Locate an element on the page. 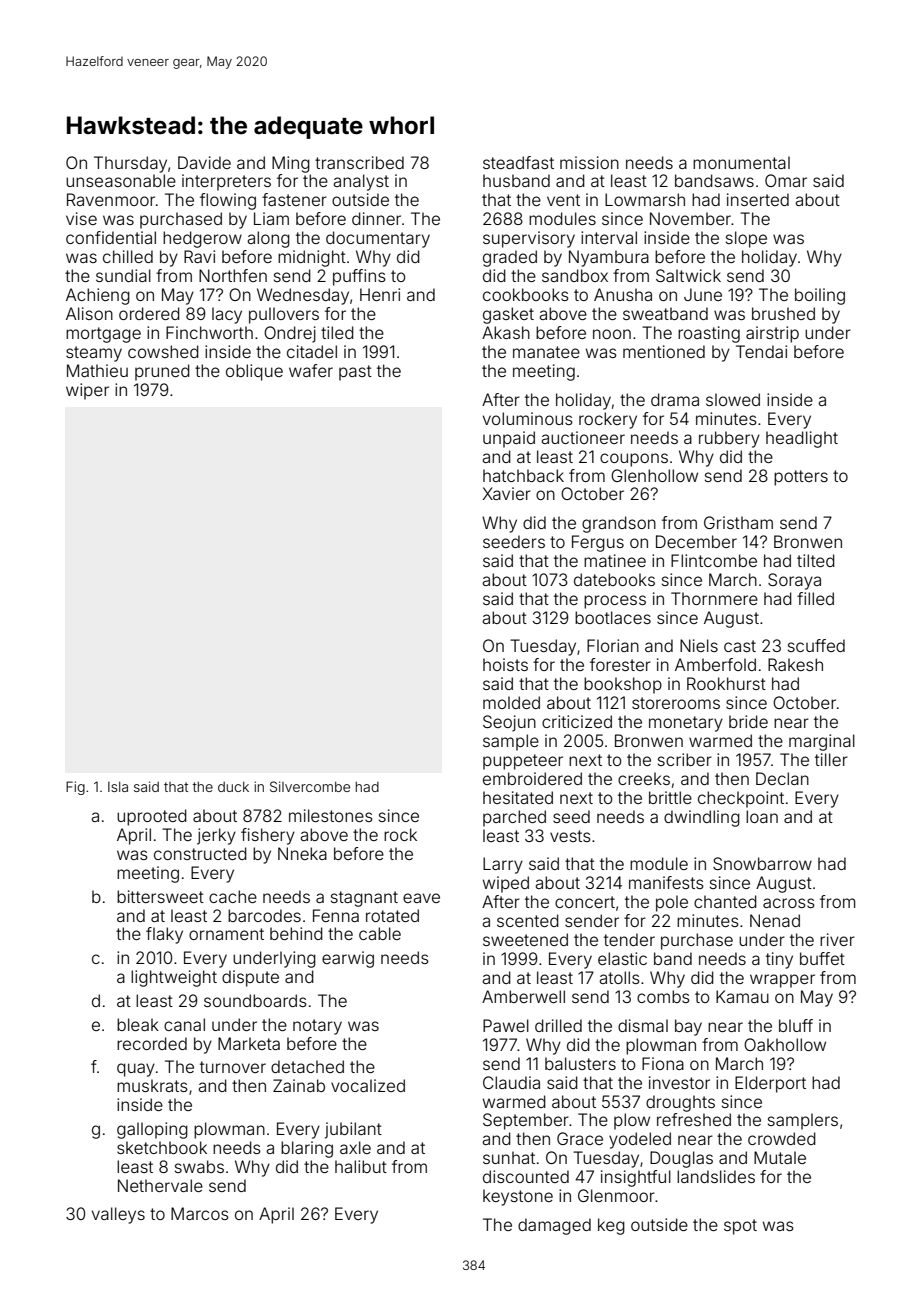 The image size is (924, 1308). spot is located at coordinates (740, 1227).
